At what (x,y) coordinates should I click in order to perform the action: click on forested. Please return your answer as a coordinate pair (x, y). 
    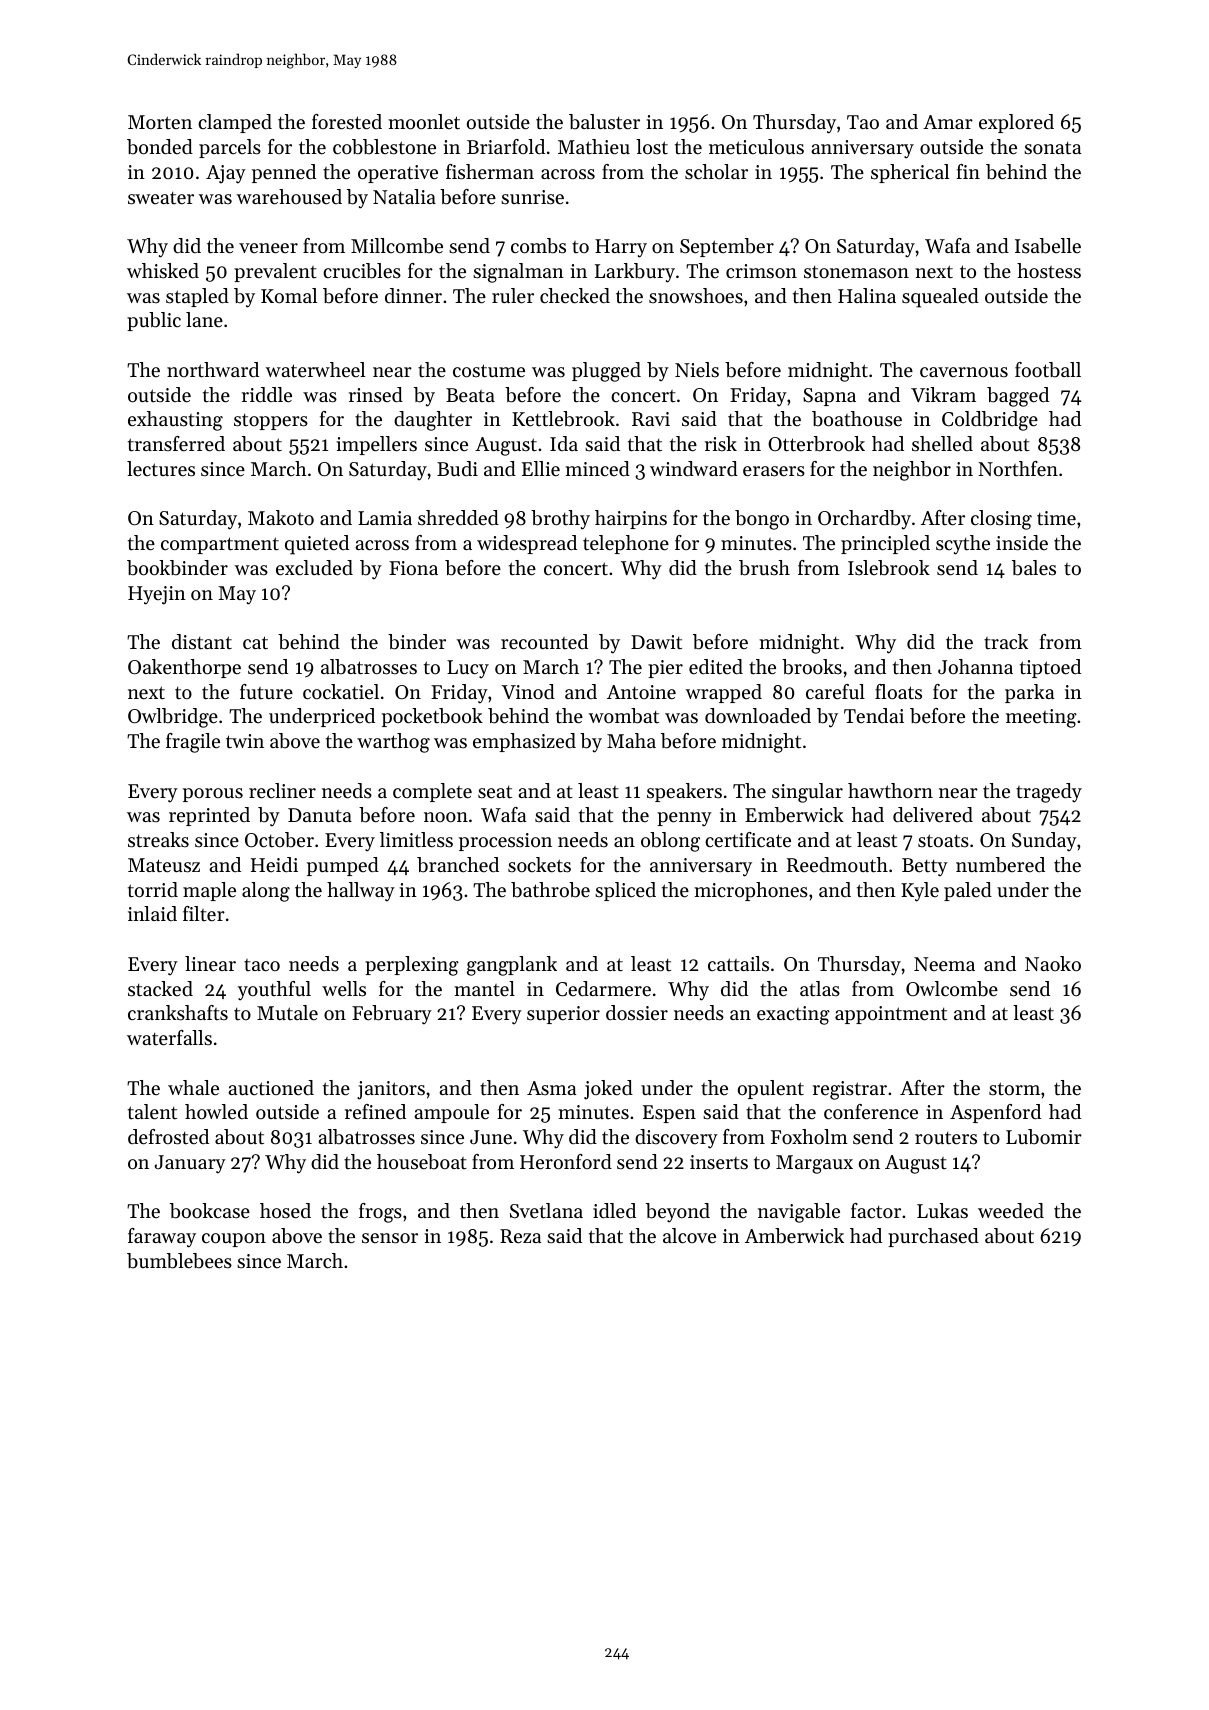
    Looking at the image, I should click on (347, 122).
